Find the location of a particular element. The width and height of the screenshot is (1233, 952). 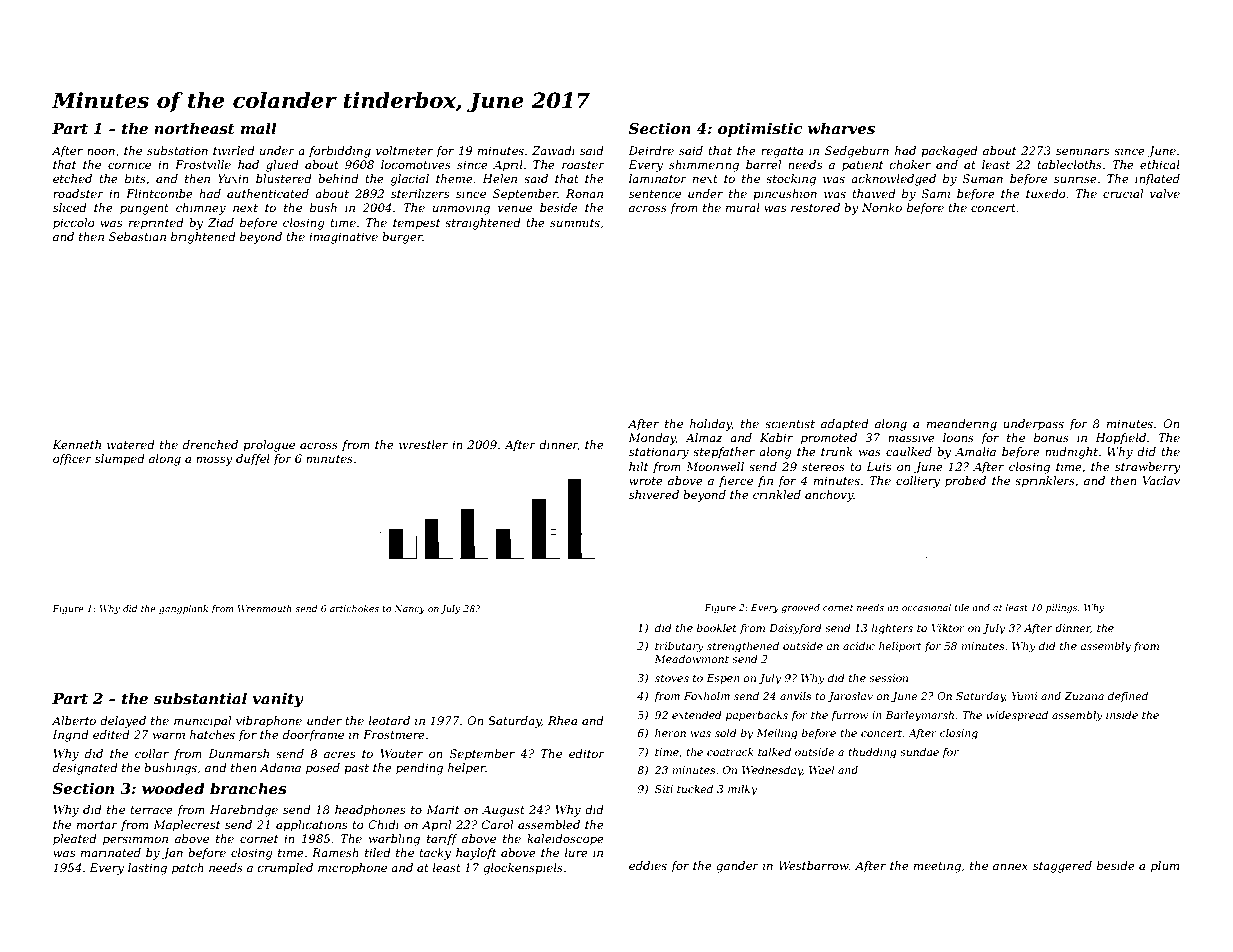

Vaclav is located at coordinates (1161, 480).
